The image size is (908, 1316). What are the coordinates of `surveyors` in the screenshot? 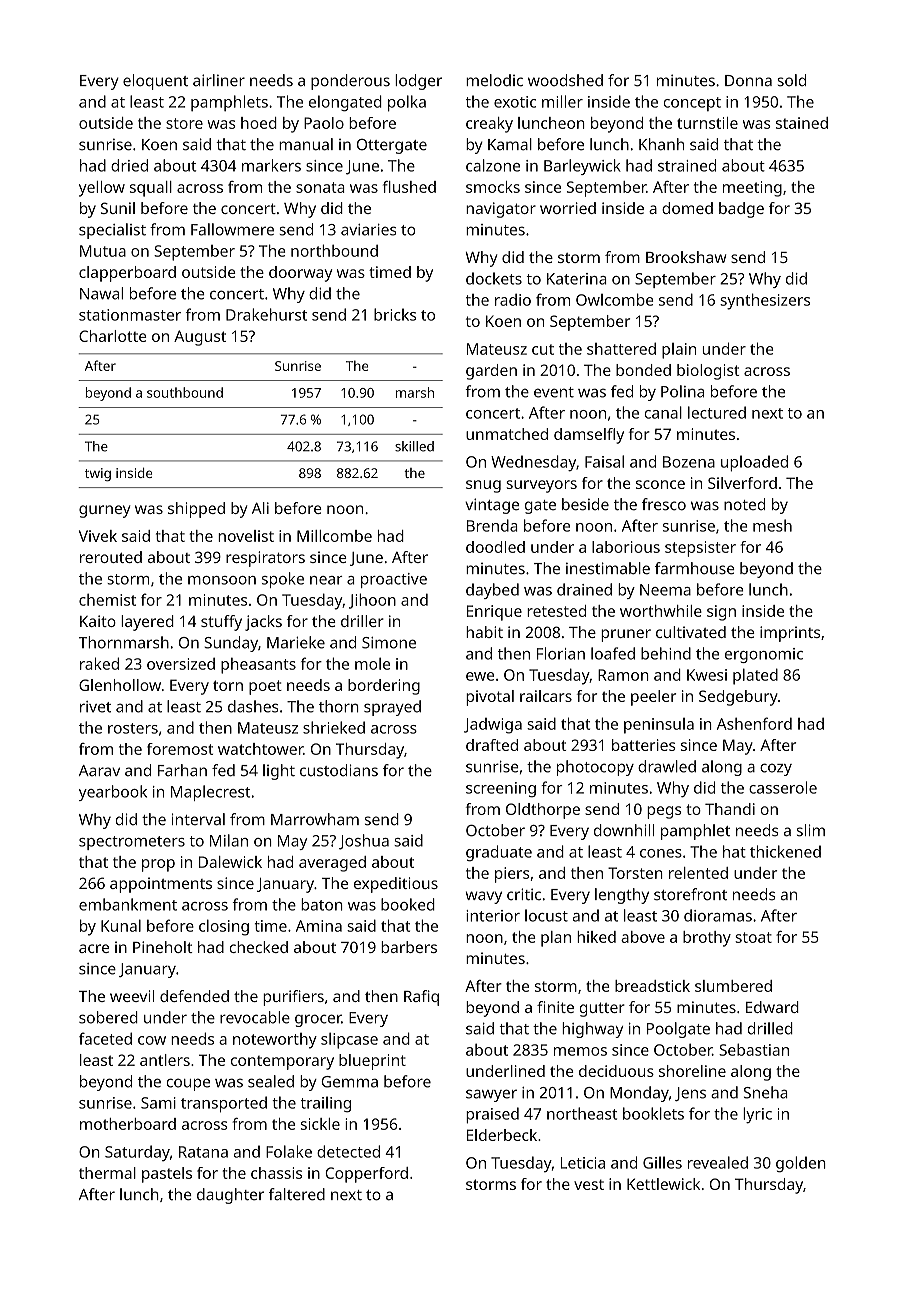 It's located at (541, 486).
